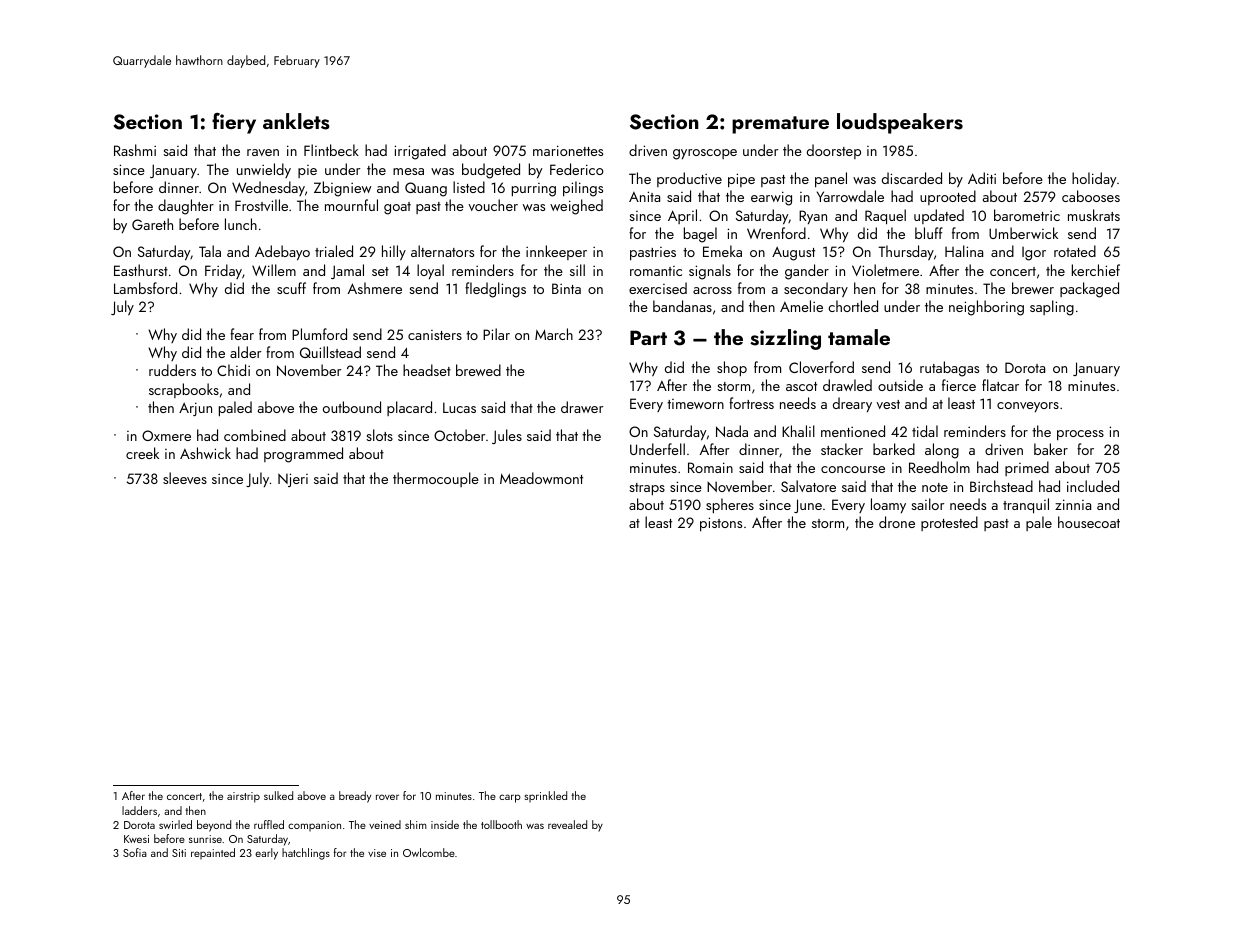 Image resolution: width=1233 pixels, height=952 pixels. What do you see at coordinates (949, 523) in the screenshot?
I see `protested` at bounding box center [949, 523].
